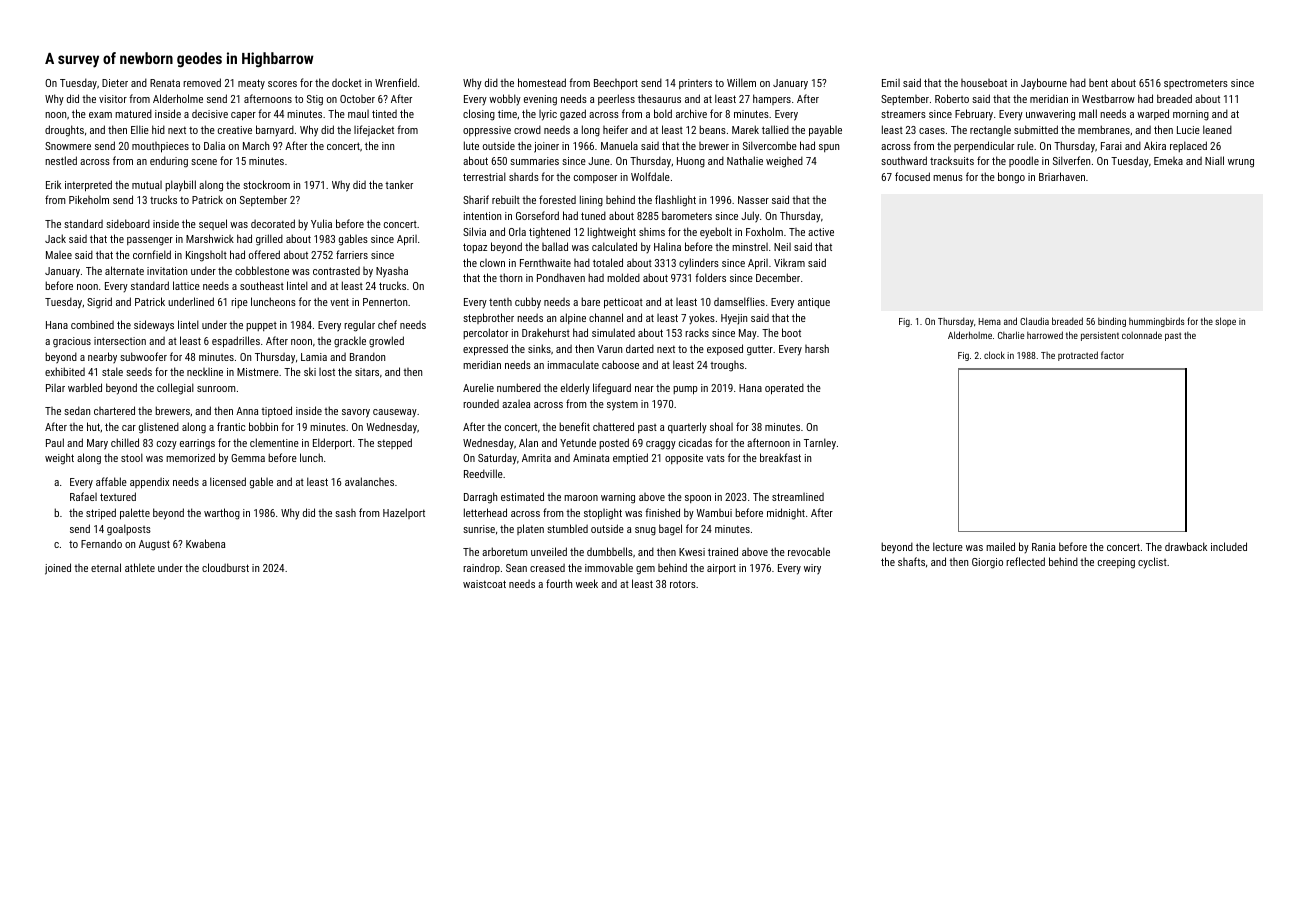  I want to click on Yulia, so click(321, 223).
